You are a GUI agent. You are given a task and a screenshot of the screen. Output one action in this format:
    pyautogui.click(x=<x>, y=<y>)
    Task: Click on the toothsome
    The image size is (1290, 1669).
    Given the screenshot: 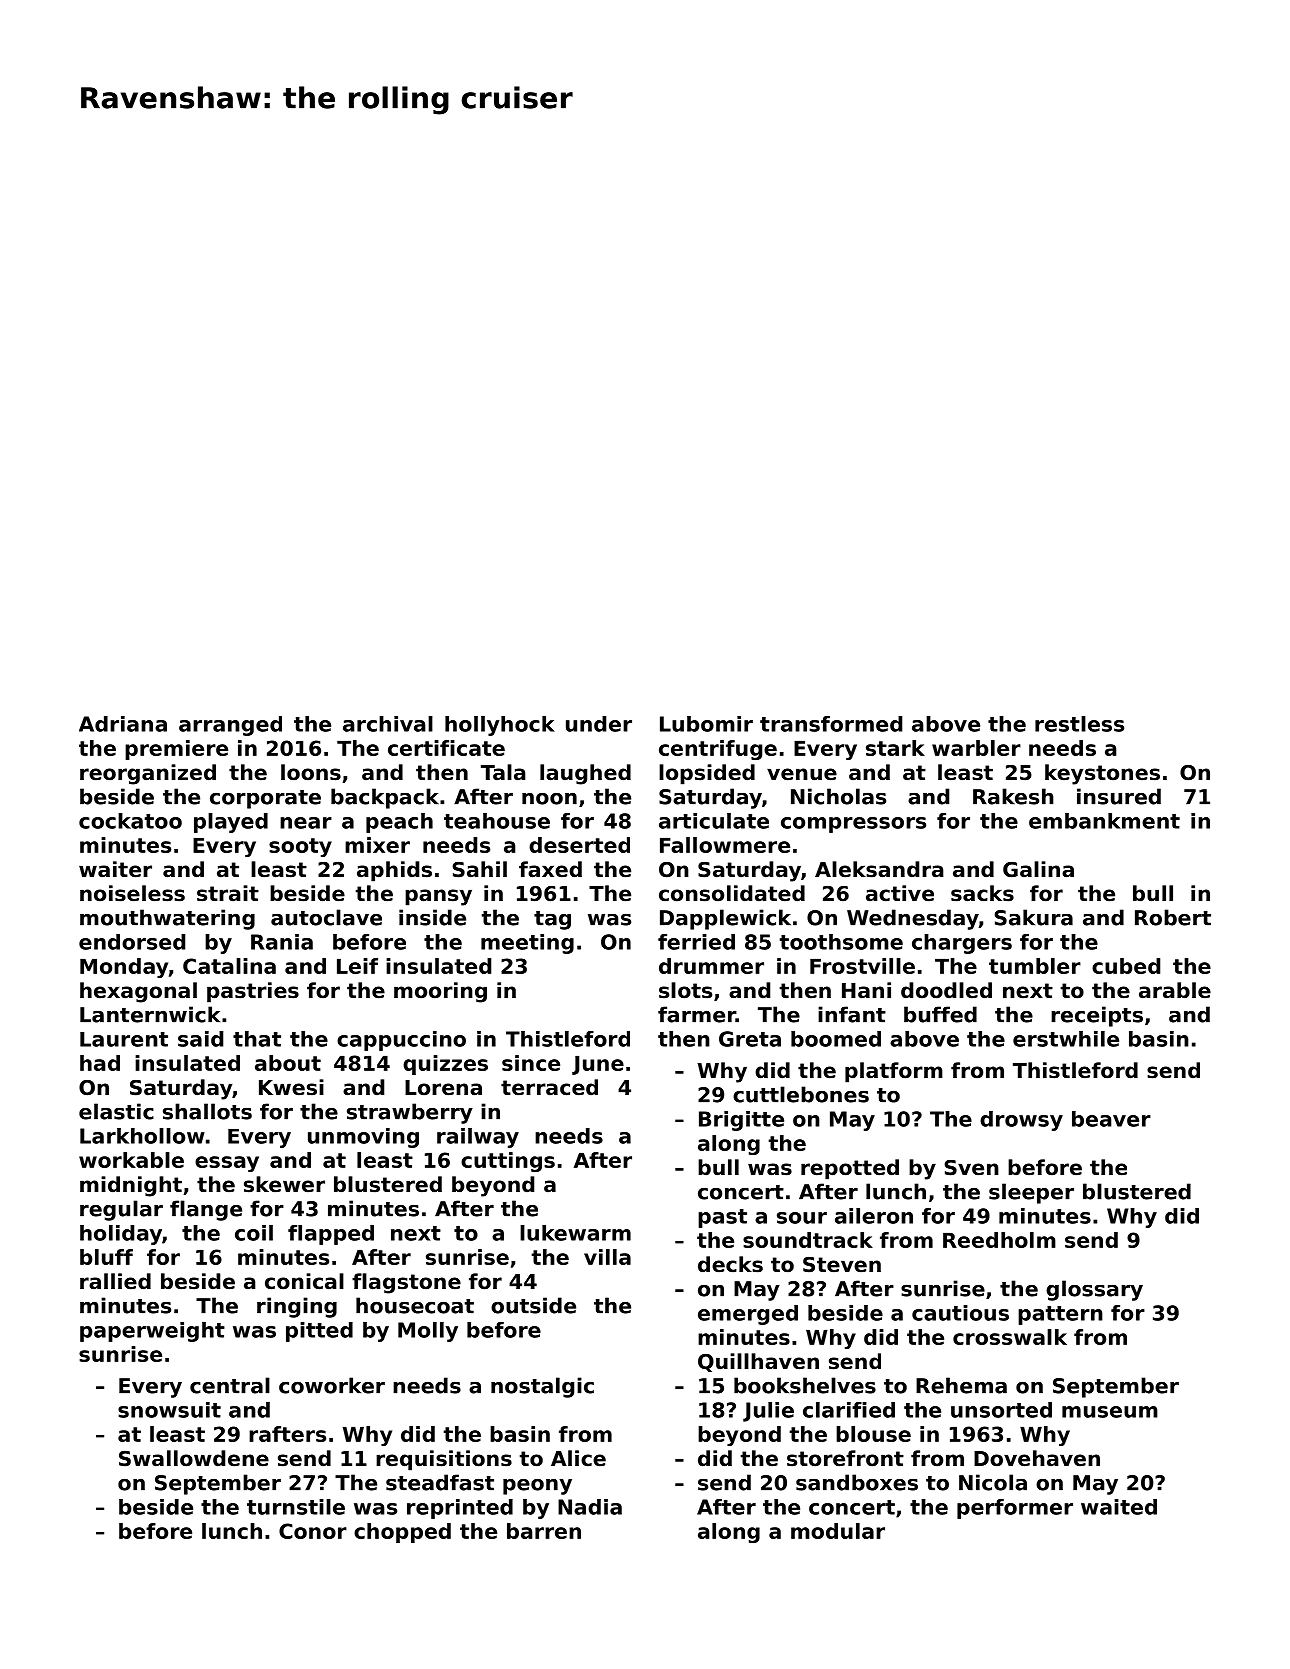 What is the action you would take?
    pyautogui.click(x=841, y=942)
